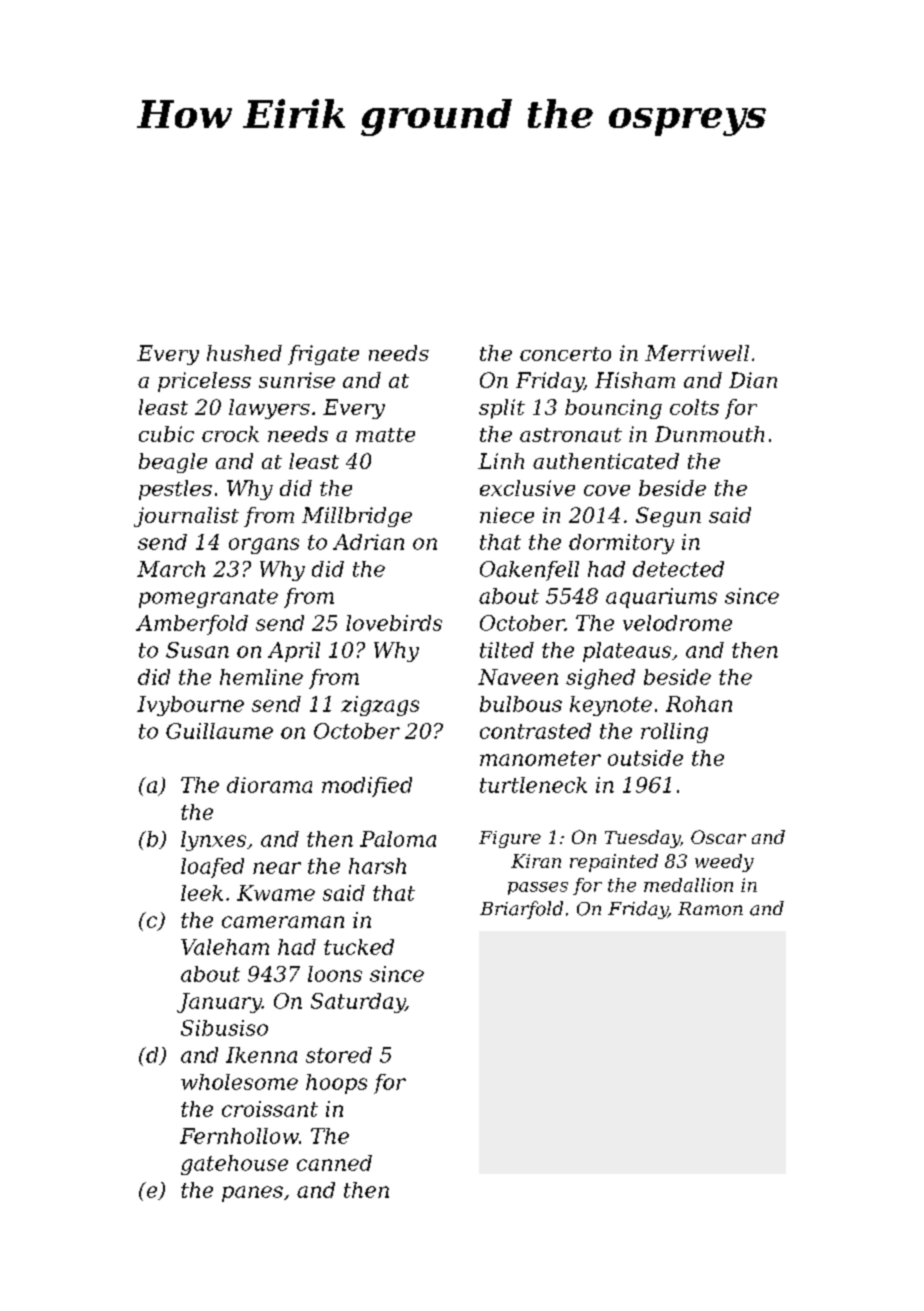 The height and width of the document is (1311, 924). I want to click on frigate, so click(323, 355).
